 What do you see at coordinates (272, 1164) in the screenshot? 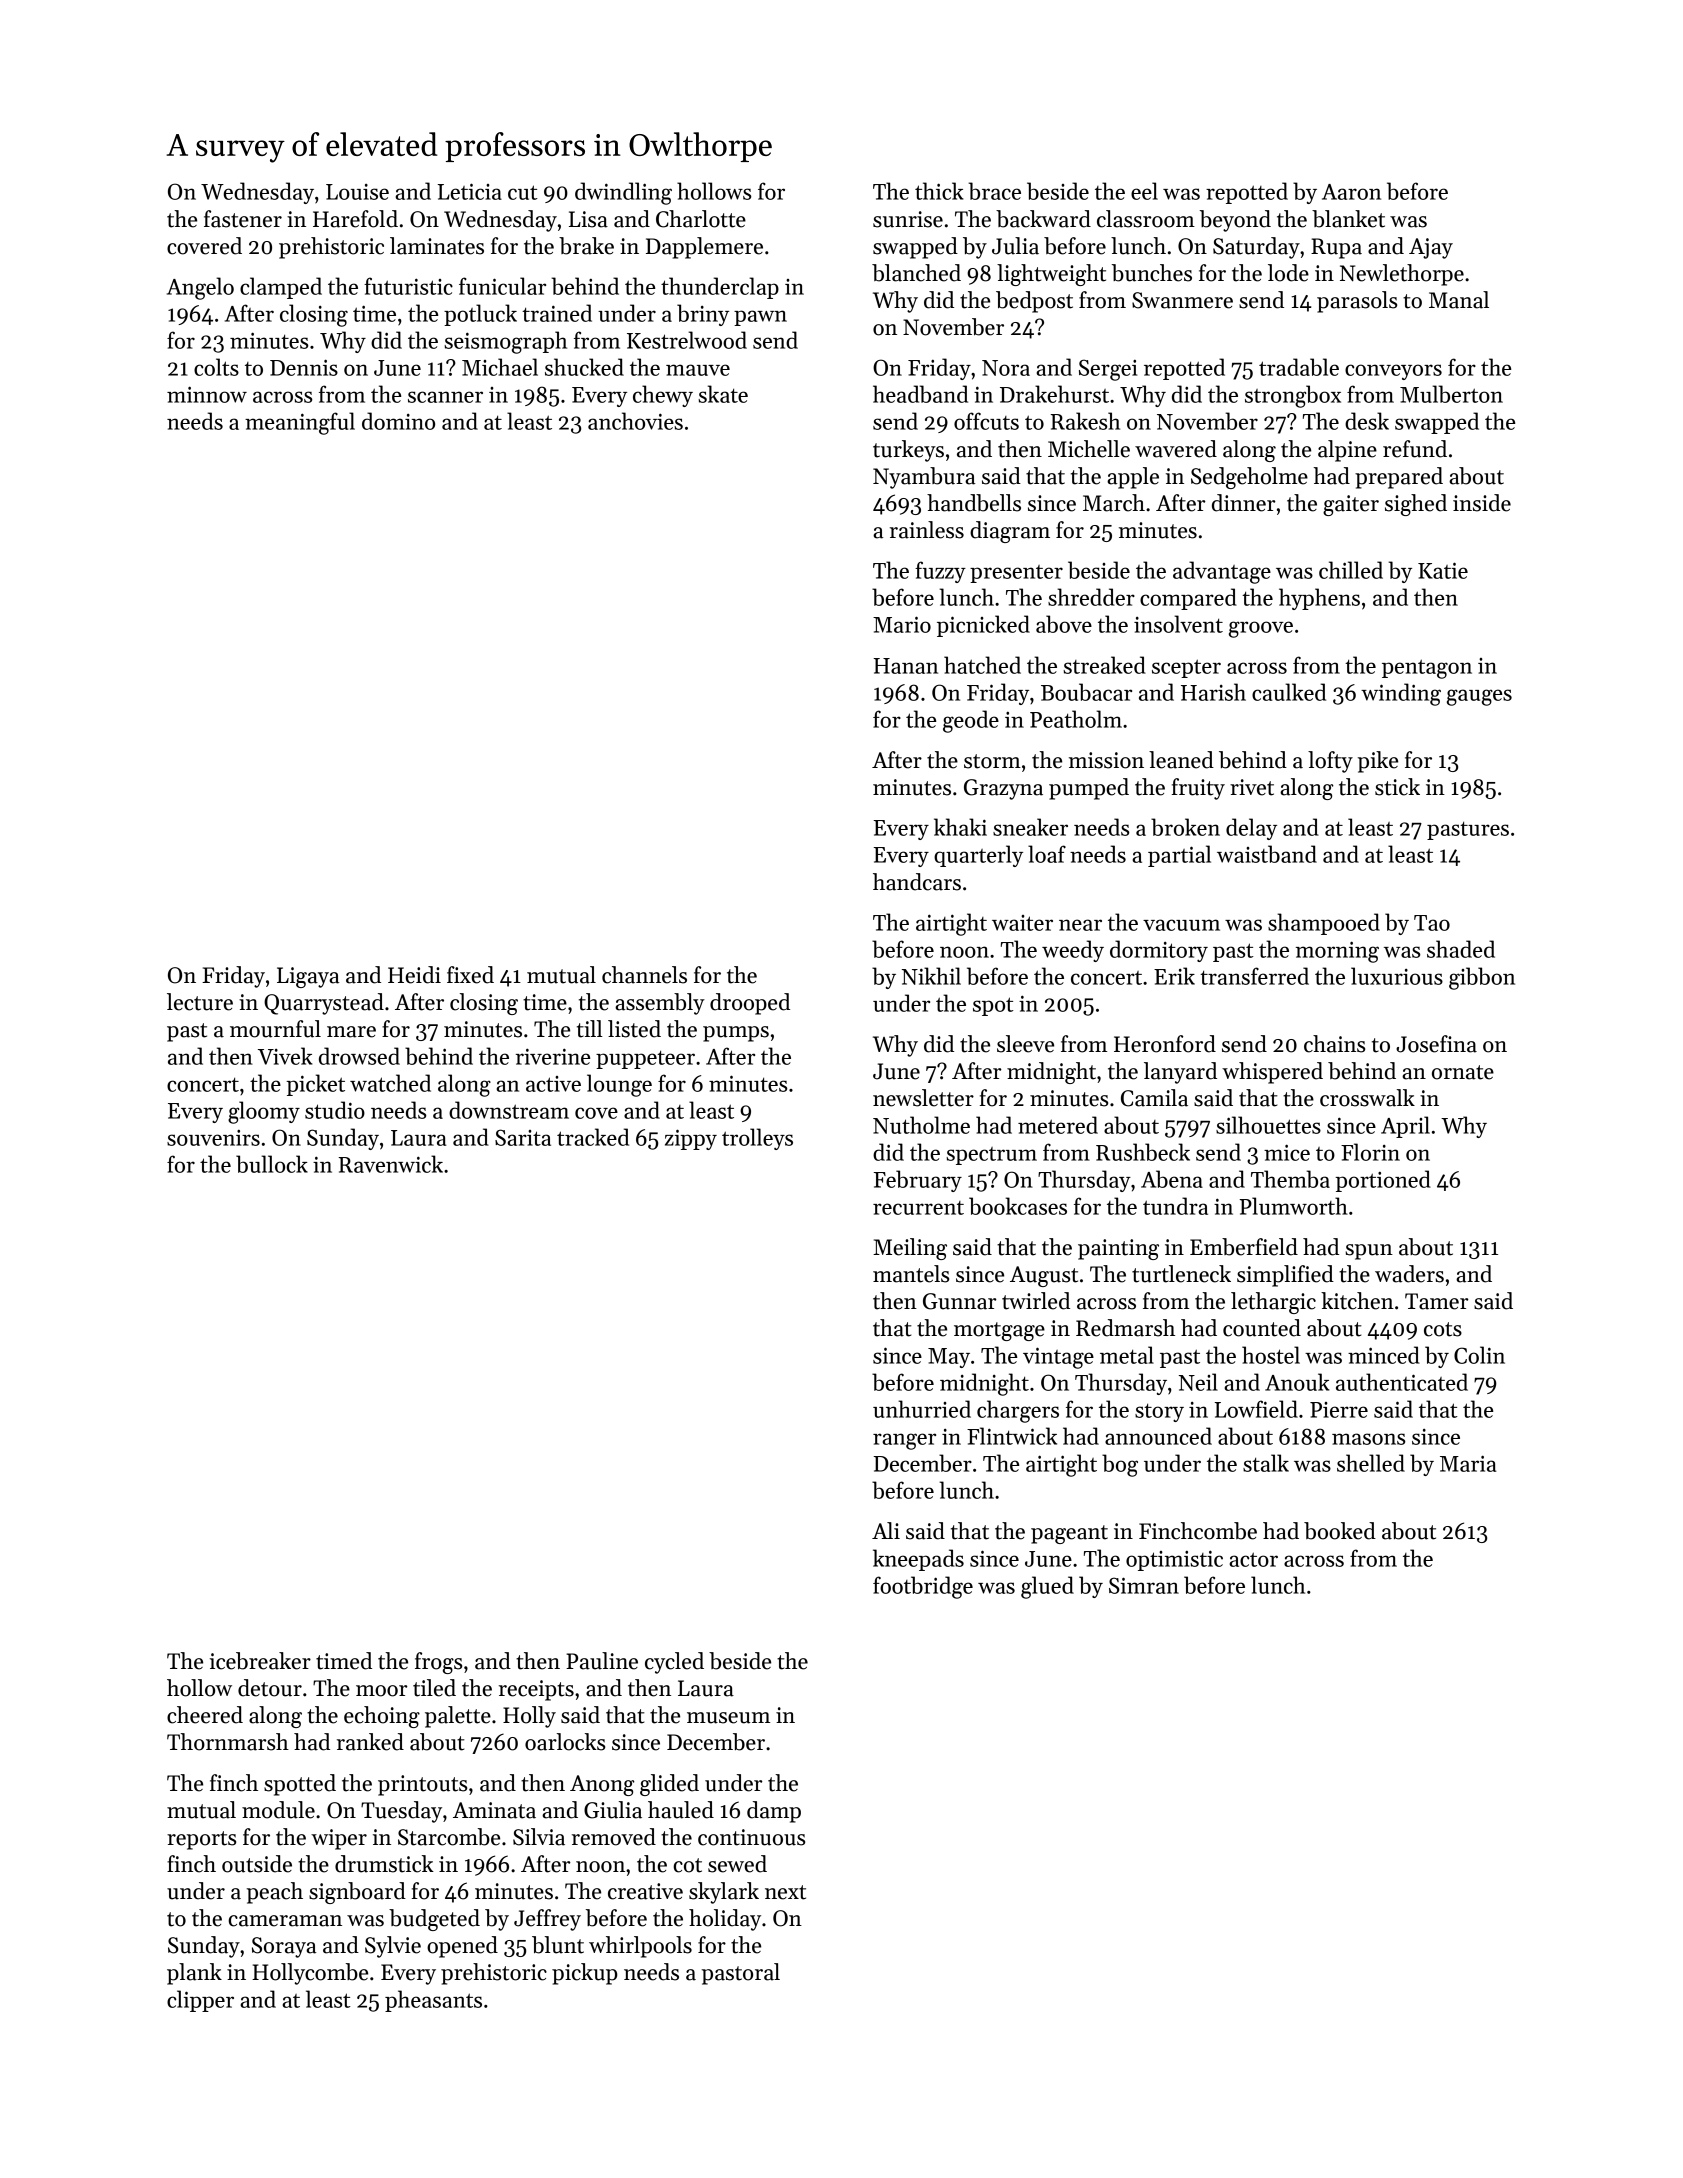
I see `bullock` at bounding box center [272, 1164].
